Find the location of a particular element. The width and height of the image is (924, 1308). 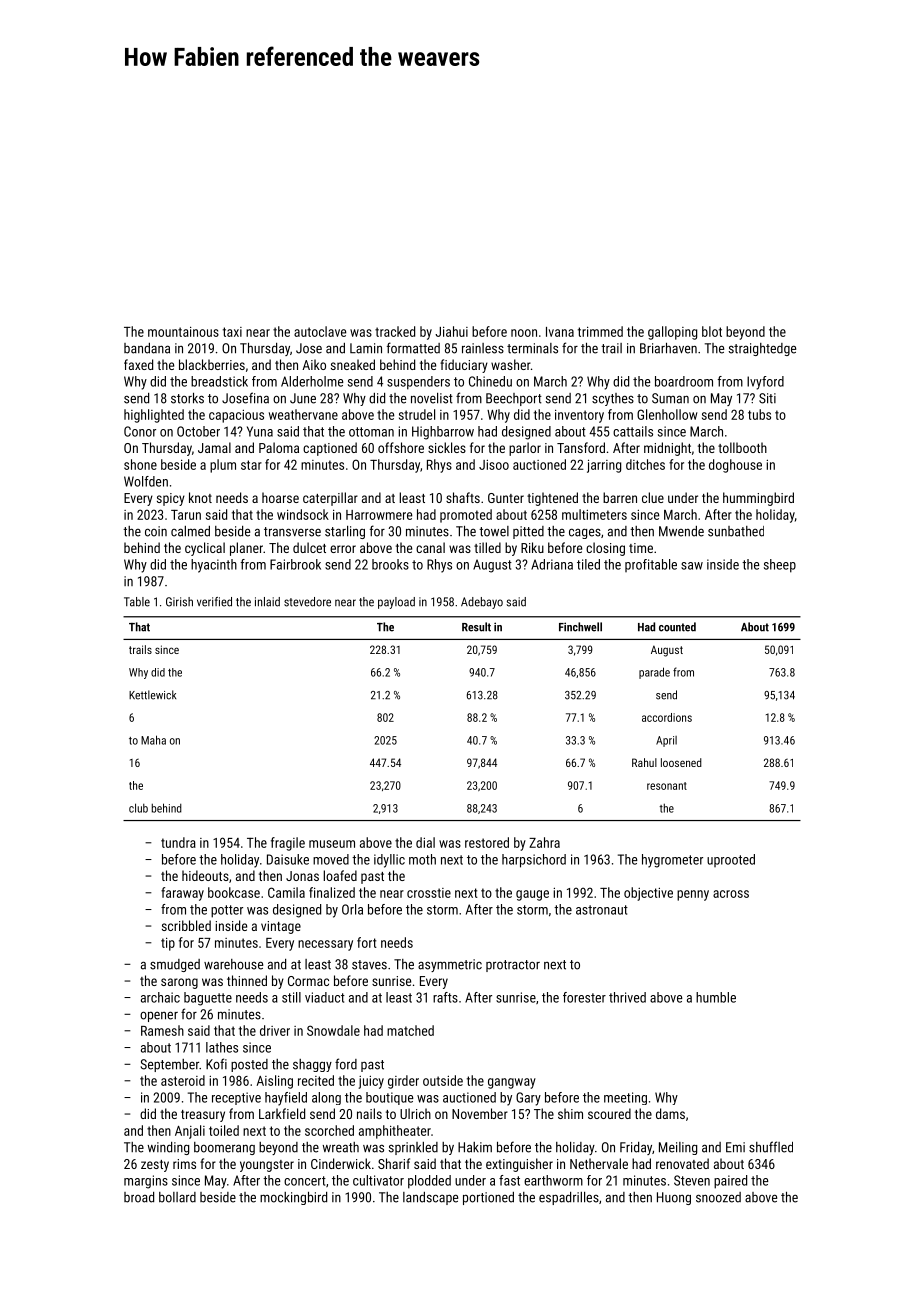

restored is located at coordinates (487, 842).
